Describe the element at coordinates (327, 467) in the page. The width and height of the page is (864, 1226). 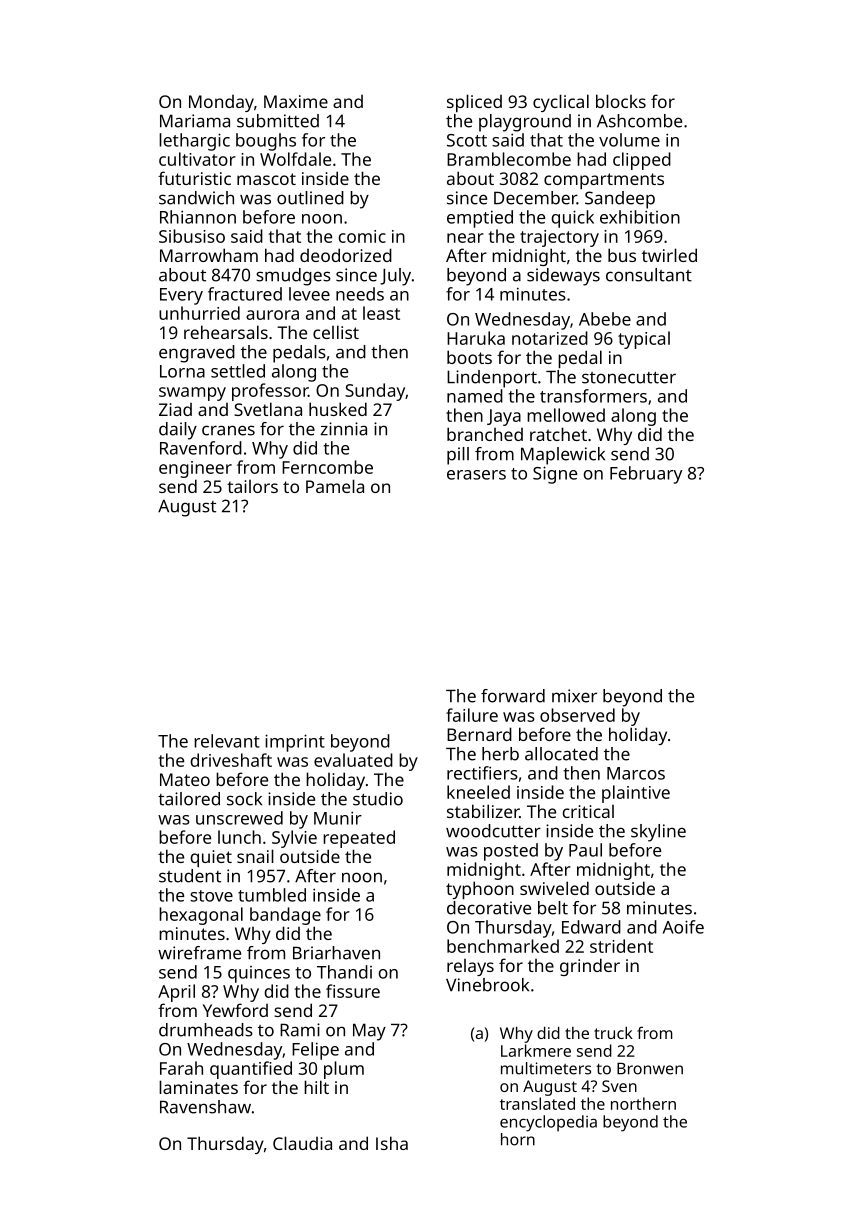
I see `Ferncombe` at that location.
